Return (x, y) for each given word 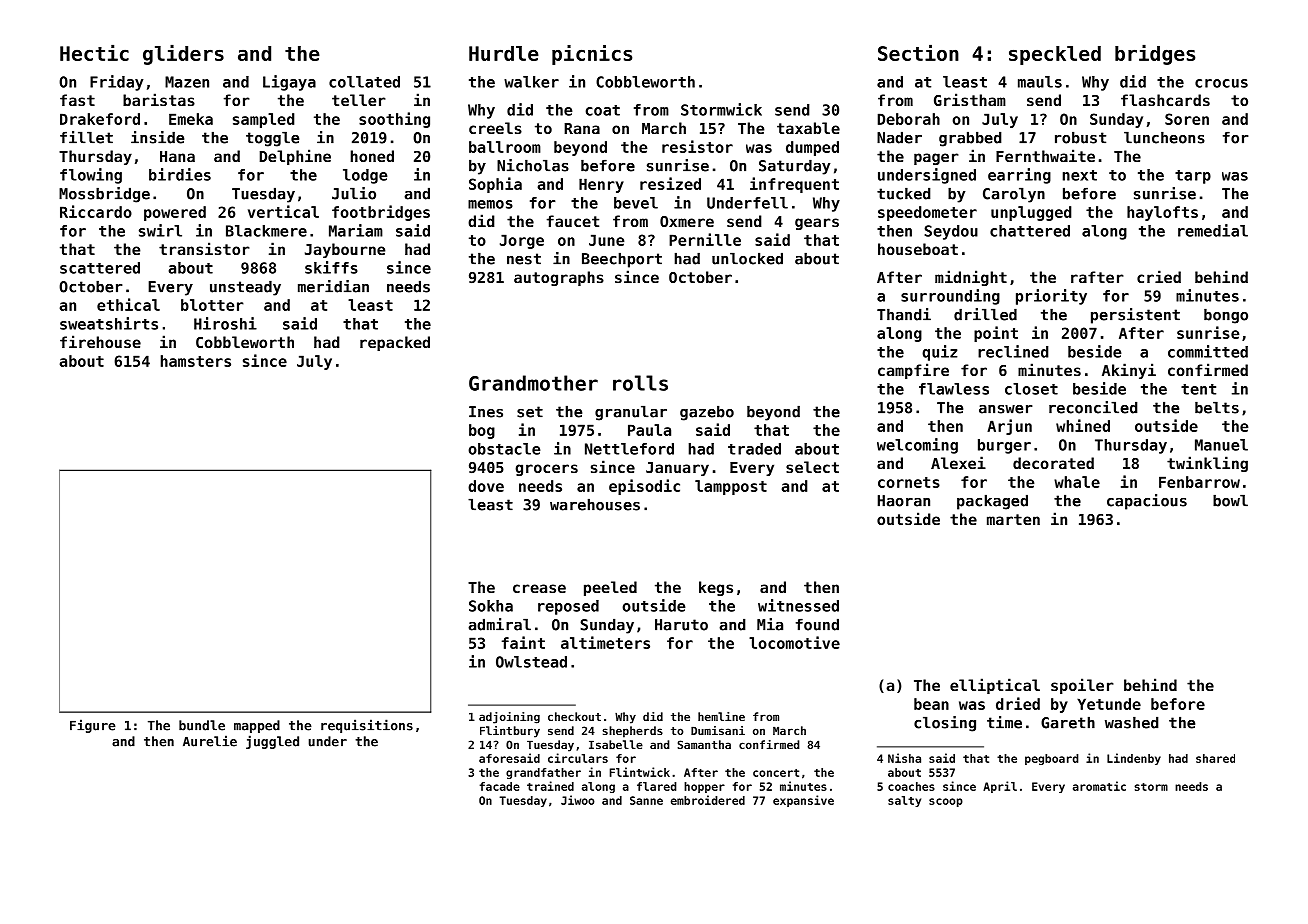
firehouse (100, 341)
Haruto (681, 625)
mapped (257, 726)
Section (918, 52)
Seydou (951, 232)
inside (157, 137)
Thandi (904, 314)
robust (1080, 137)
